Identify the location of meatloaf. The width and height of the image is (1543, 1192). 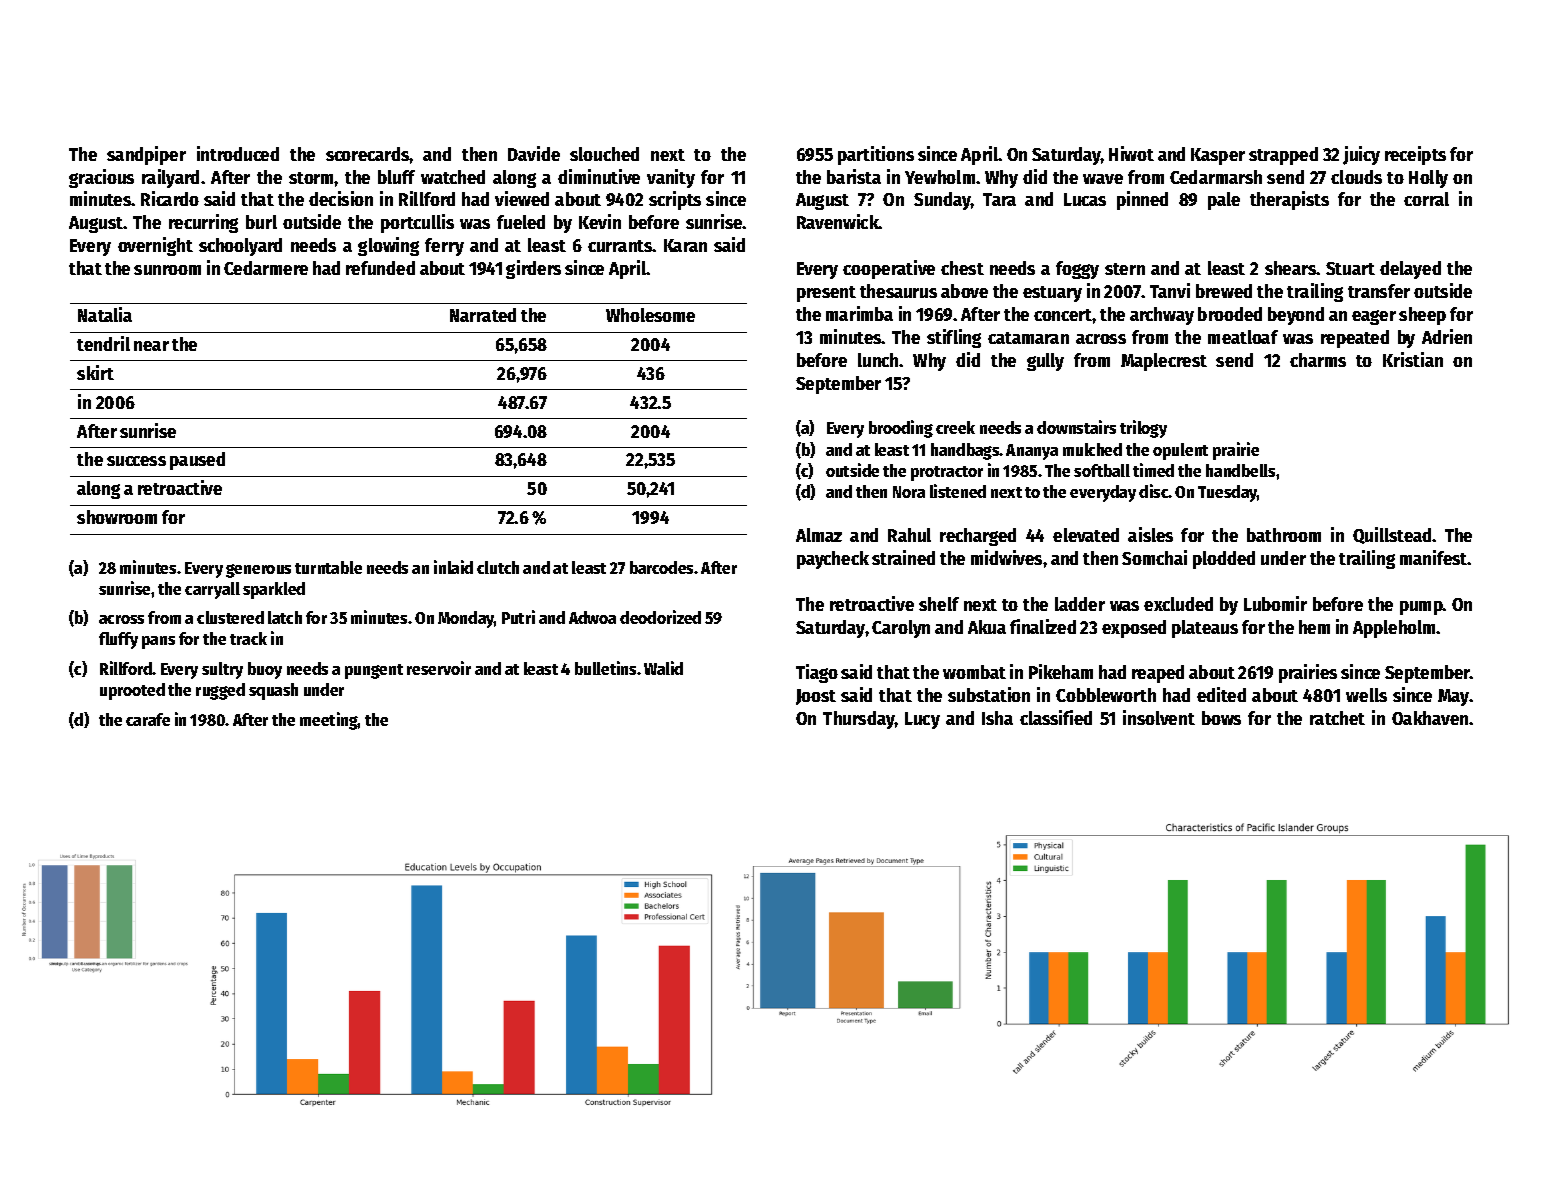
(1243, 337).
